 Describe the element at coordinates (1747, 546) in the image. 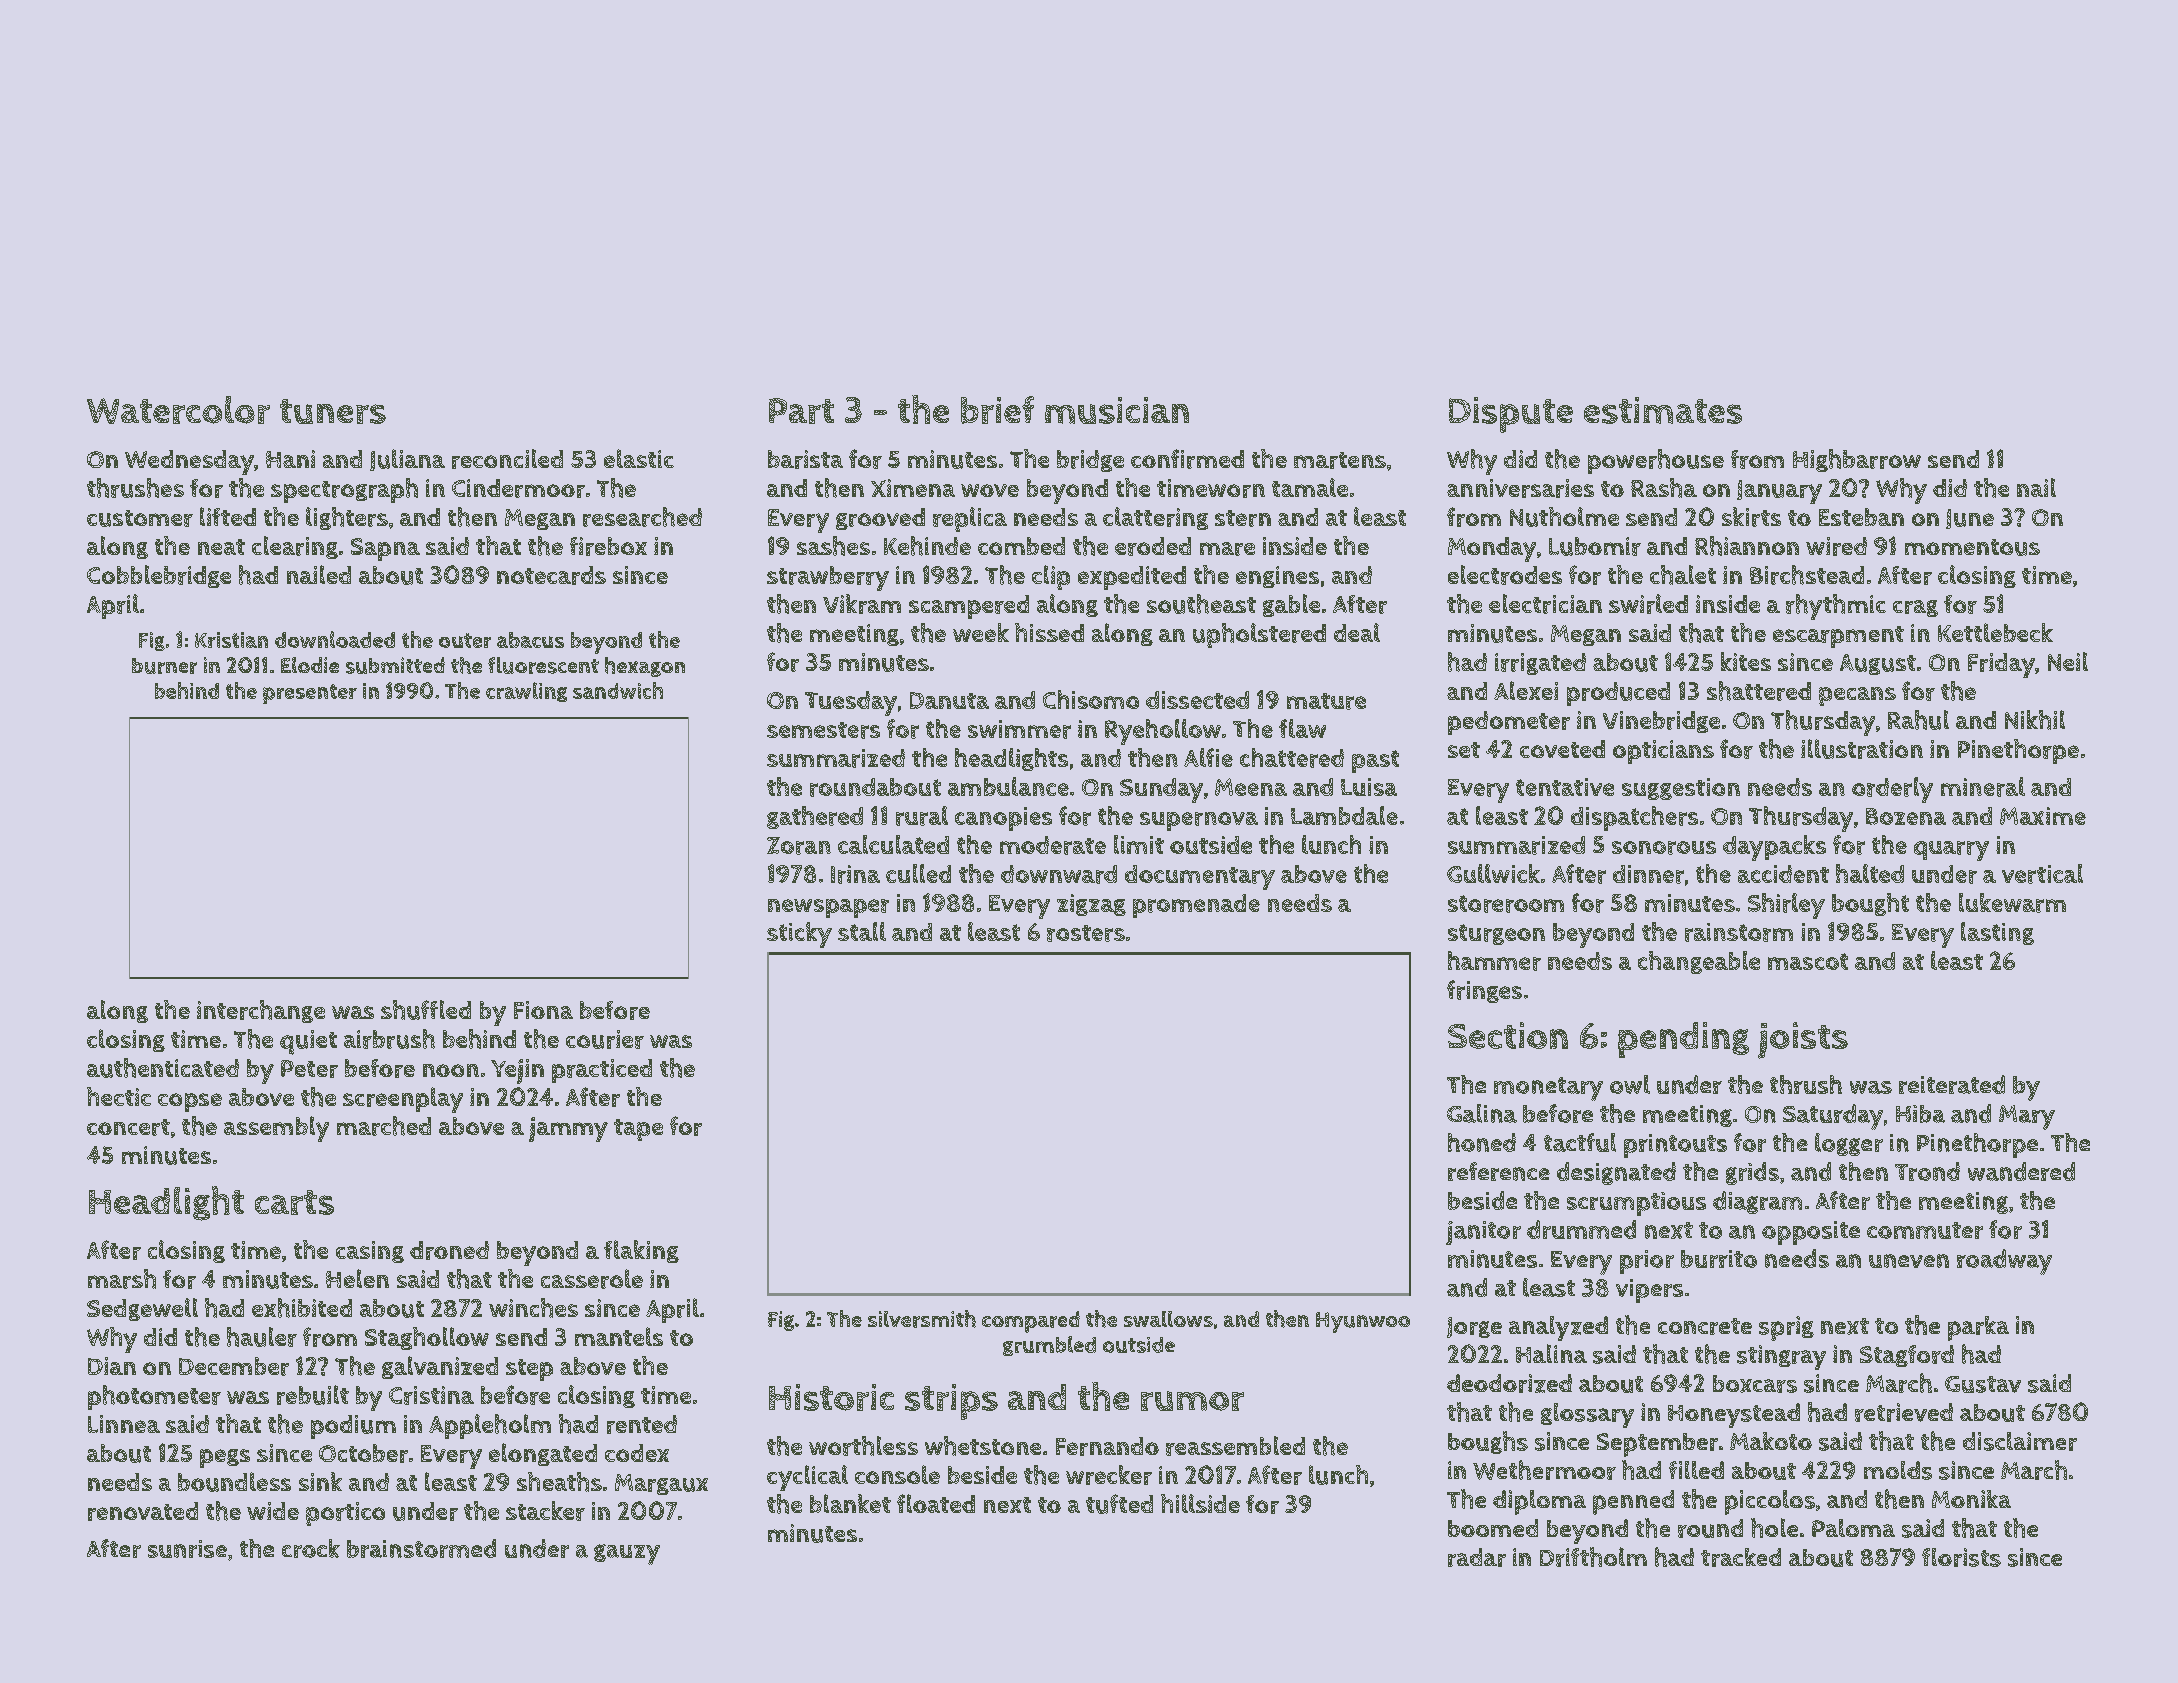

I see `Rhiannon` at that location.
